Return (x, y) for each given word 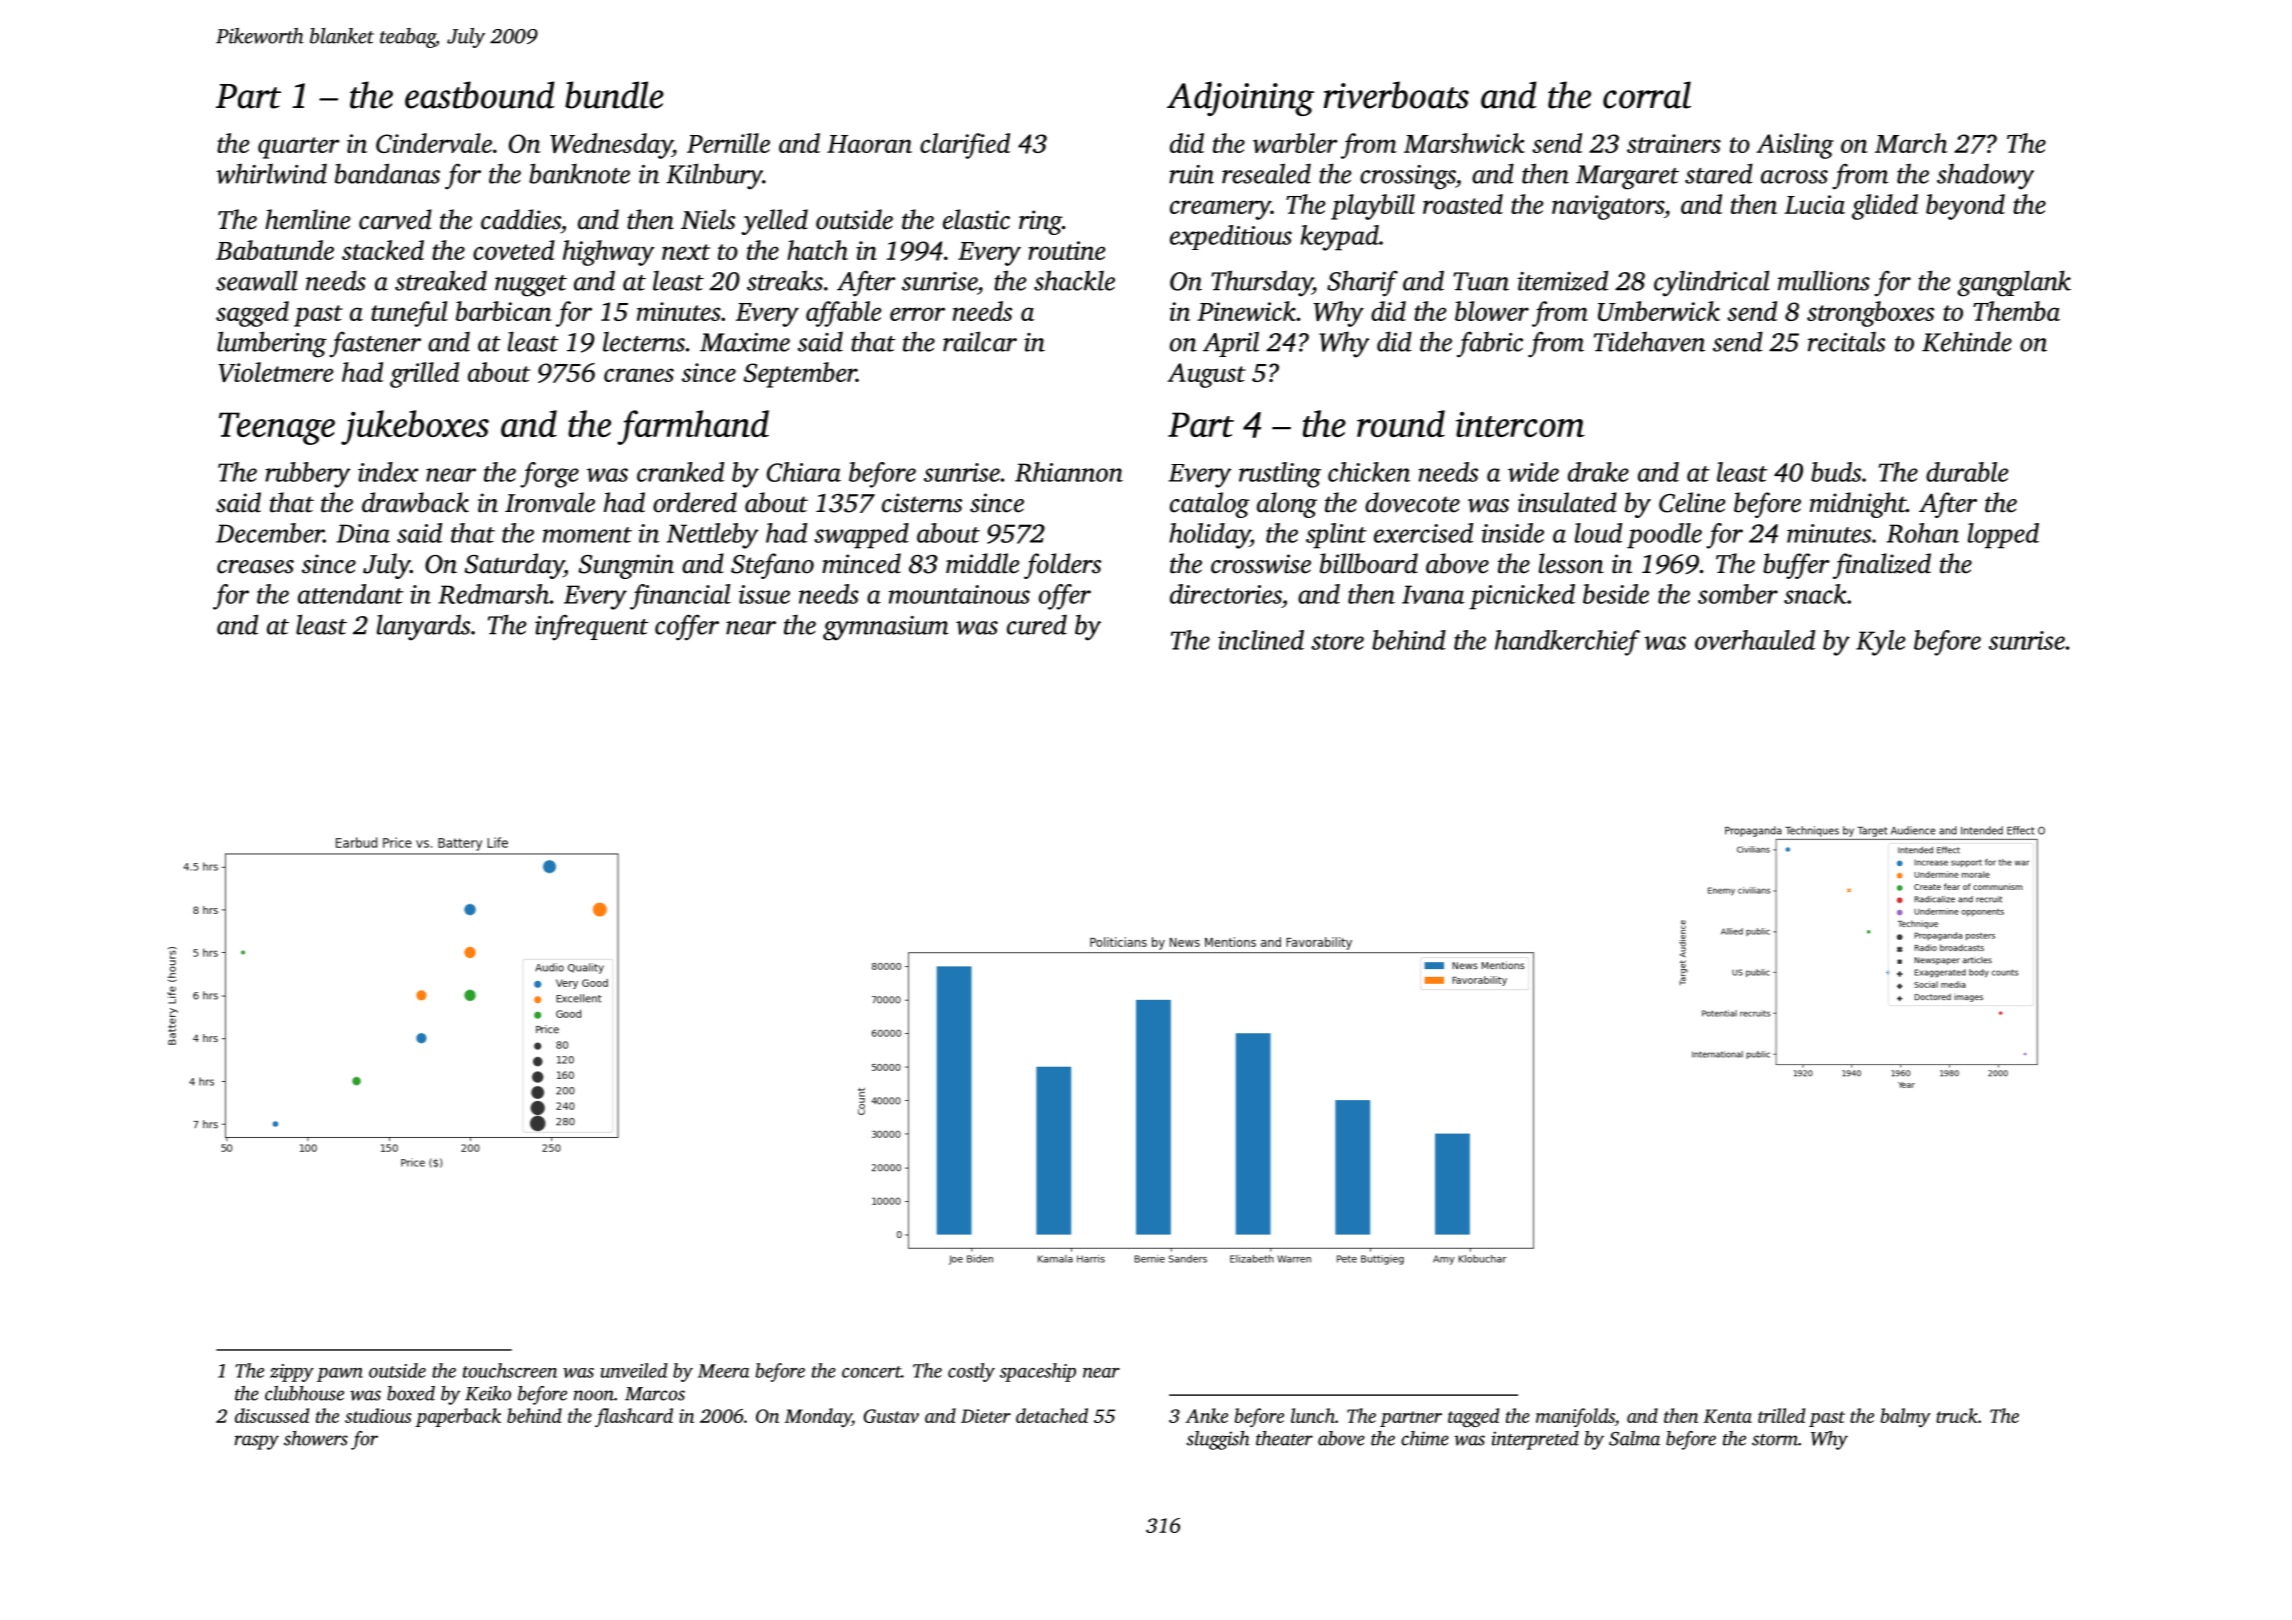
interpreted (1535, 1440)
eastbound (480, 95)
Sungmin (626, 566)
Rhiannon (1069, 472)
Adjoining (1240, 98)
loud (1598, 533)
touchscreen (510, 1370)
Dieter (986, 1416)
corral (1647, 95)
